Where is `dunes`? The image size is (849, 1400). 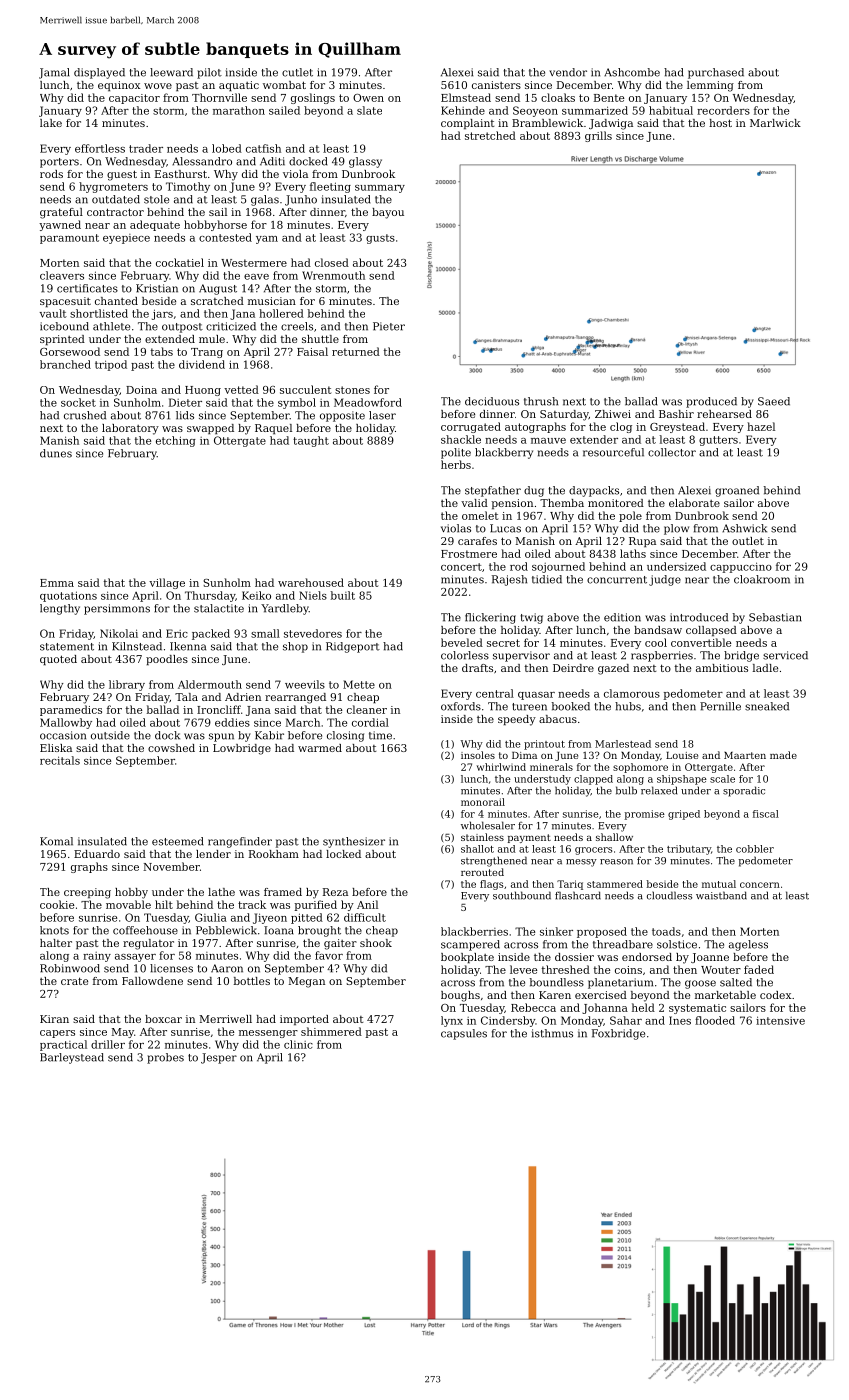
dunes is located at coordinates (56, 453).
